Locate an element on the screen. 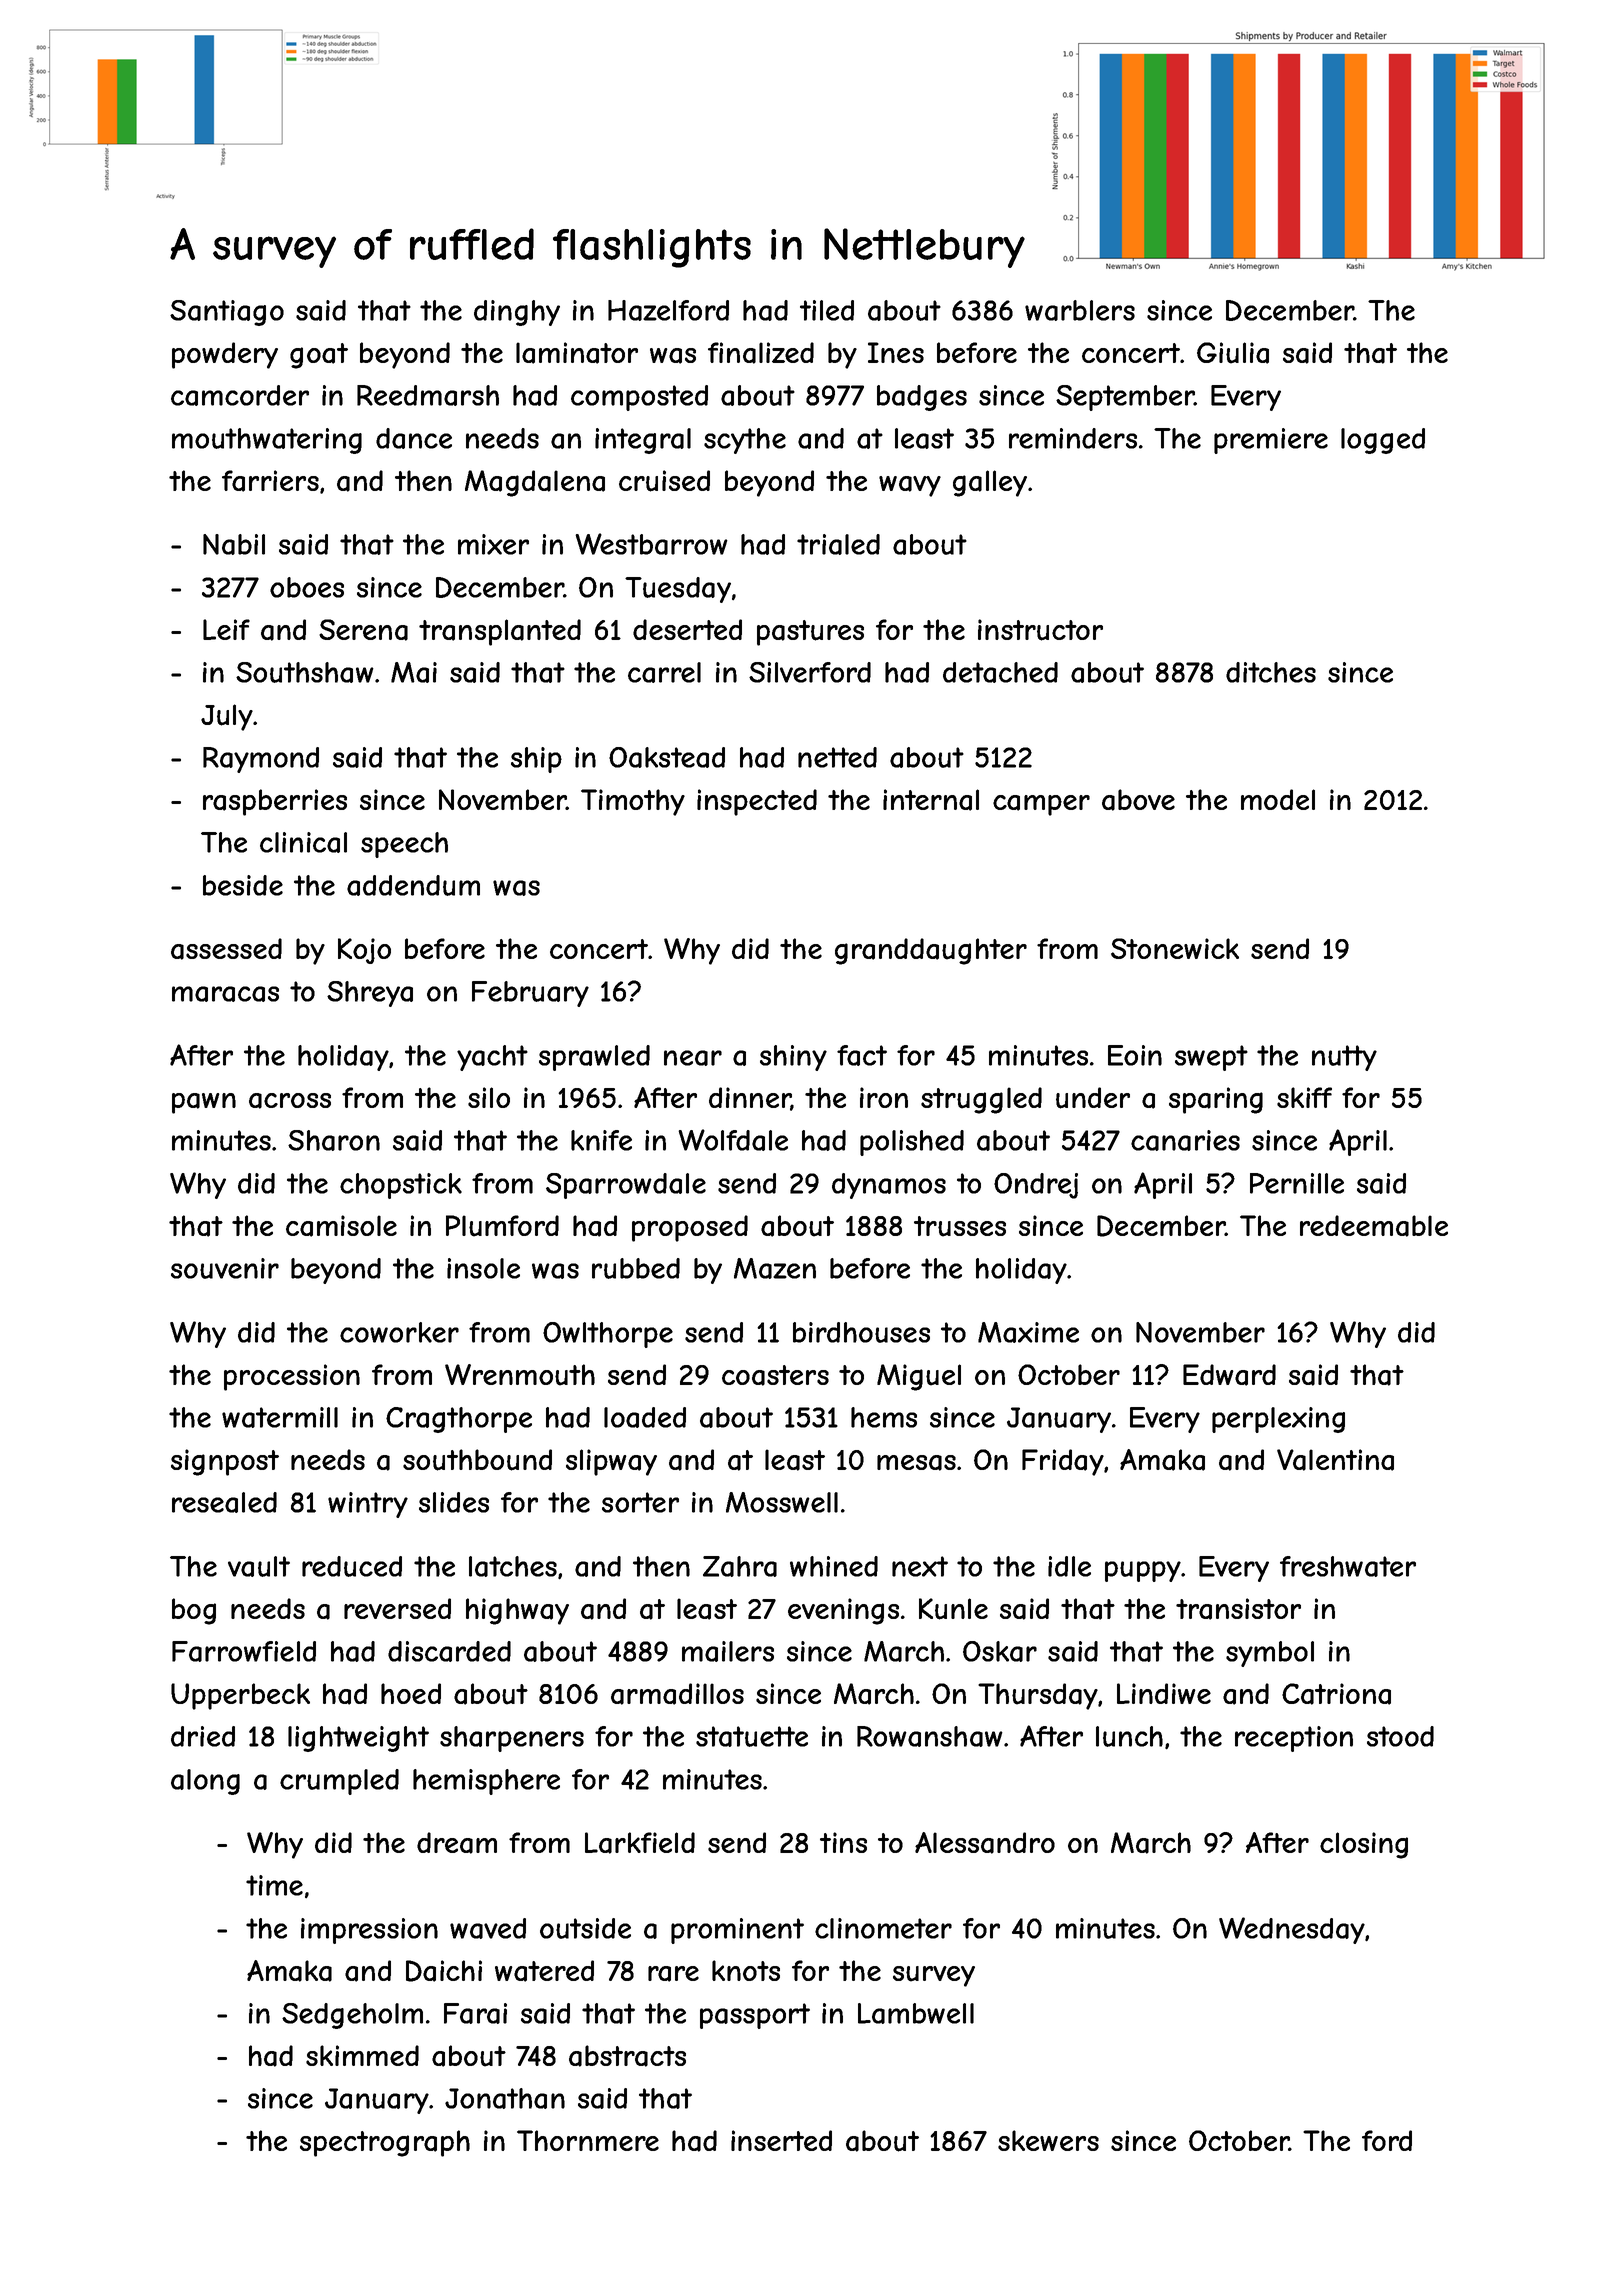  lunch is located at coordinates (1129, 1736).
